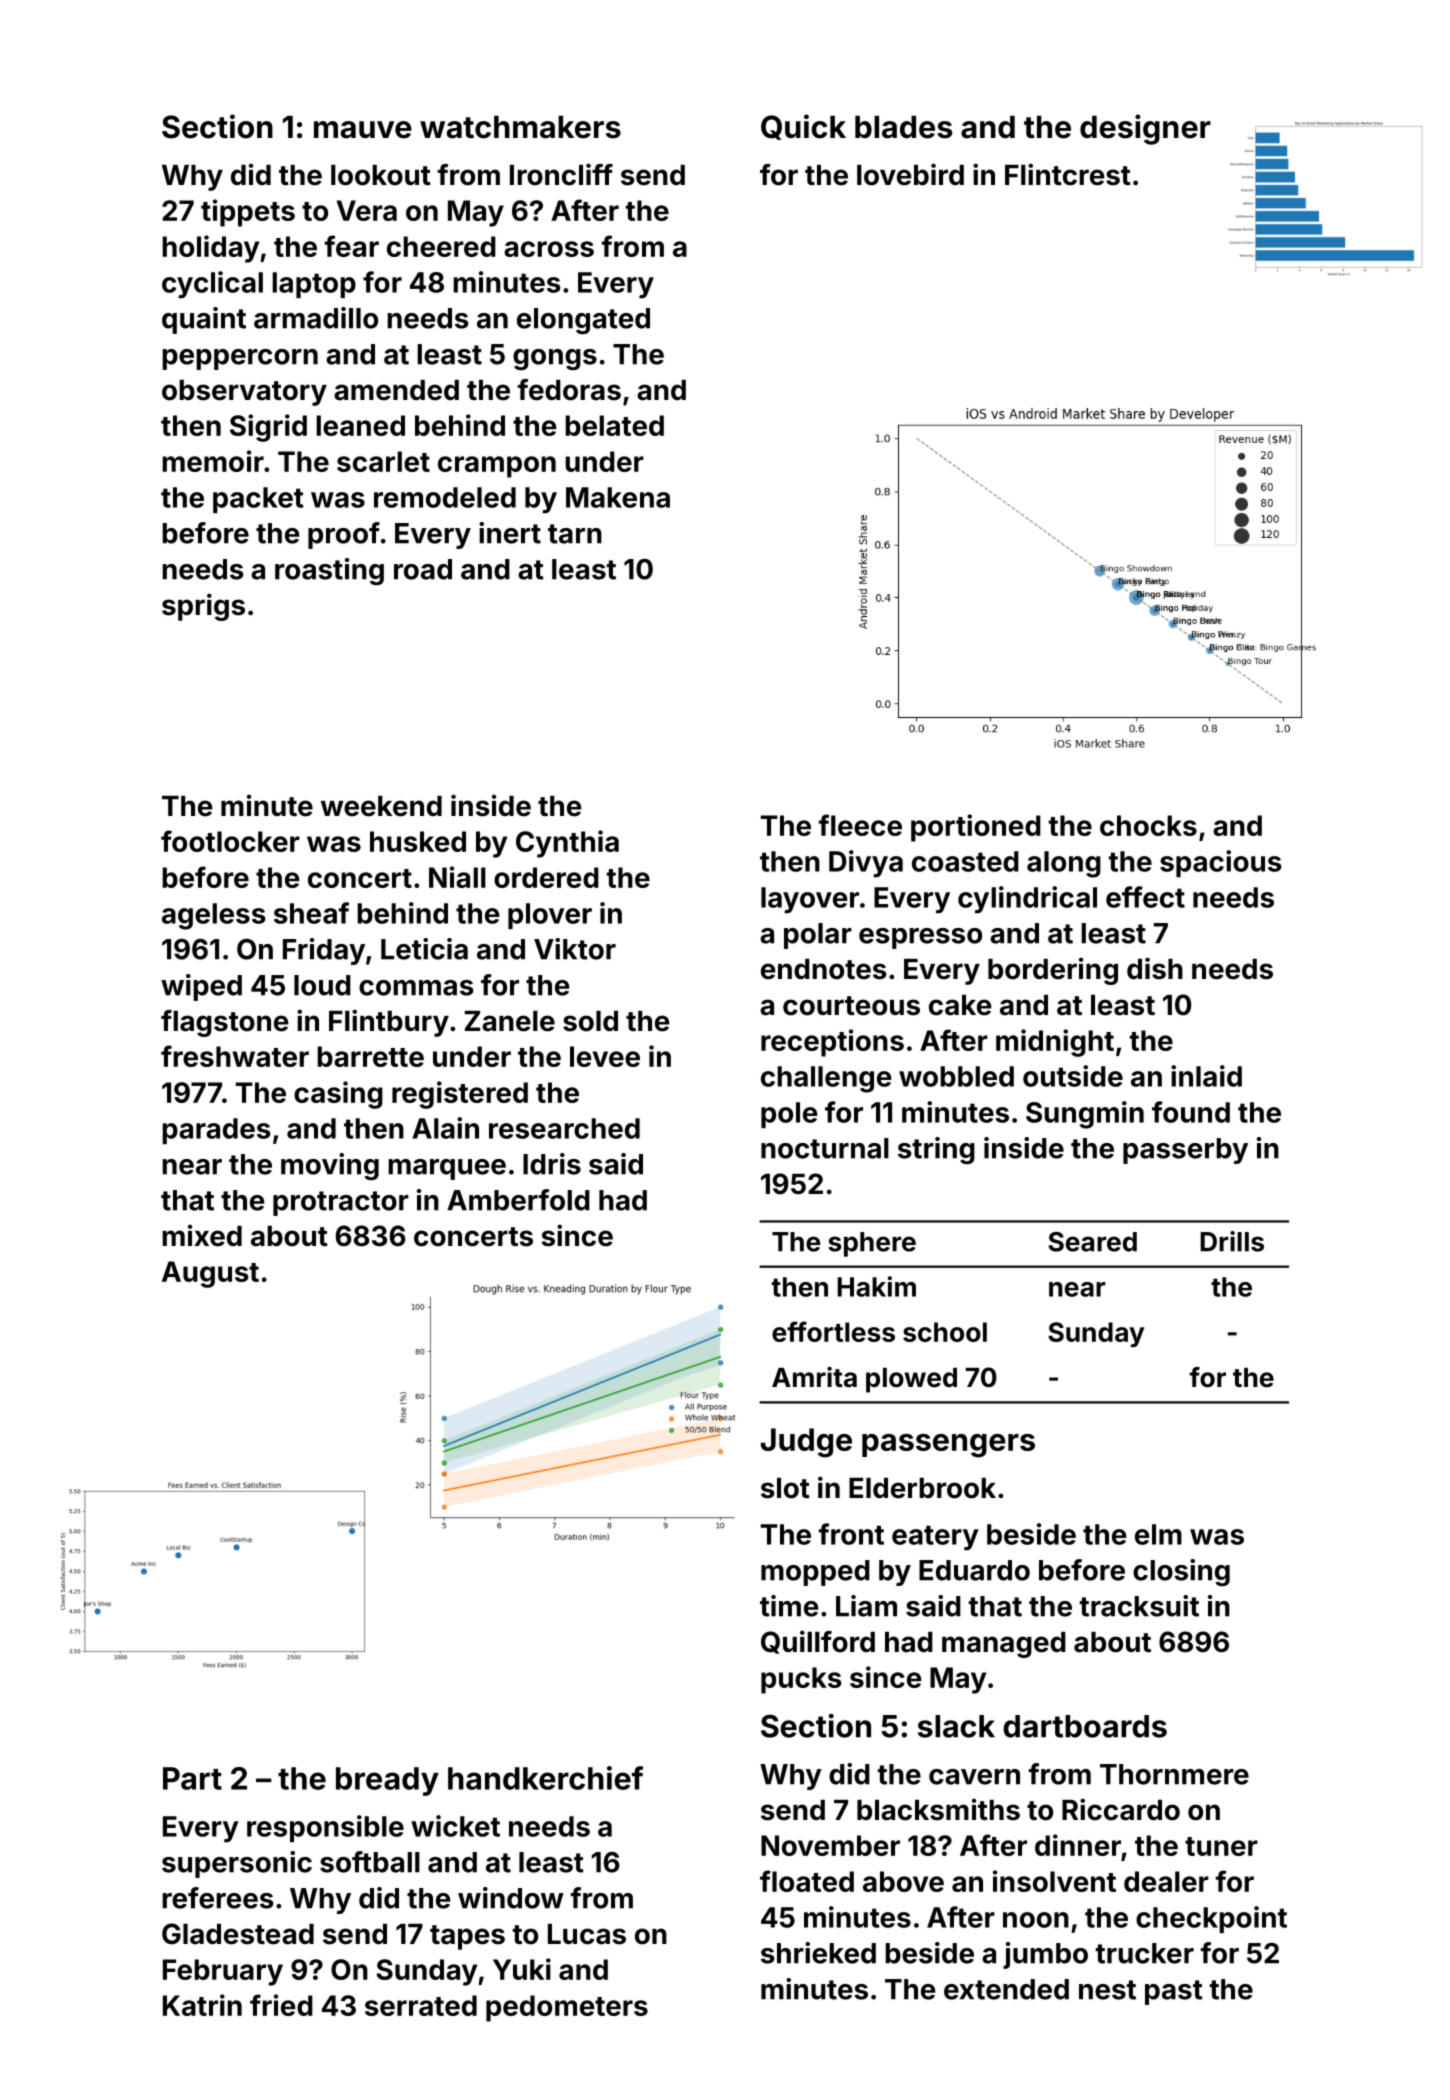 Image resolution: width=1450 pixels, height=2100 pixels. What do you see at coordinates (202, 2005) in the screenshot?
I see `Katrin` at bounding box center [202, 2005].
